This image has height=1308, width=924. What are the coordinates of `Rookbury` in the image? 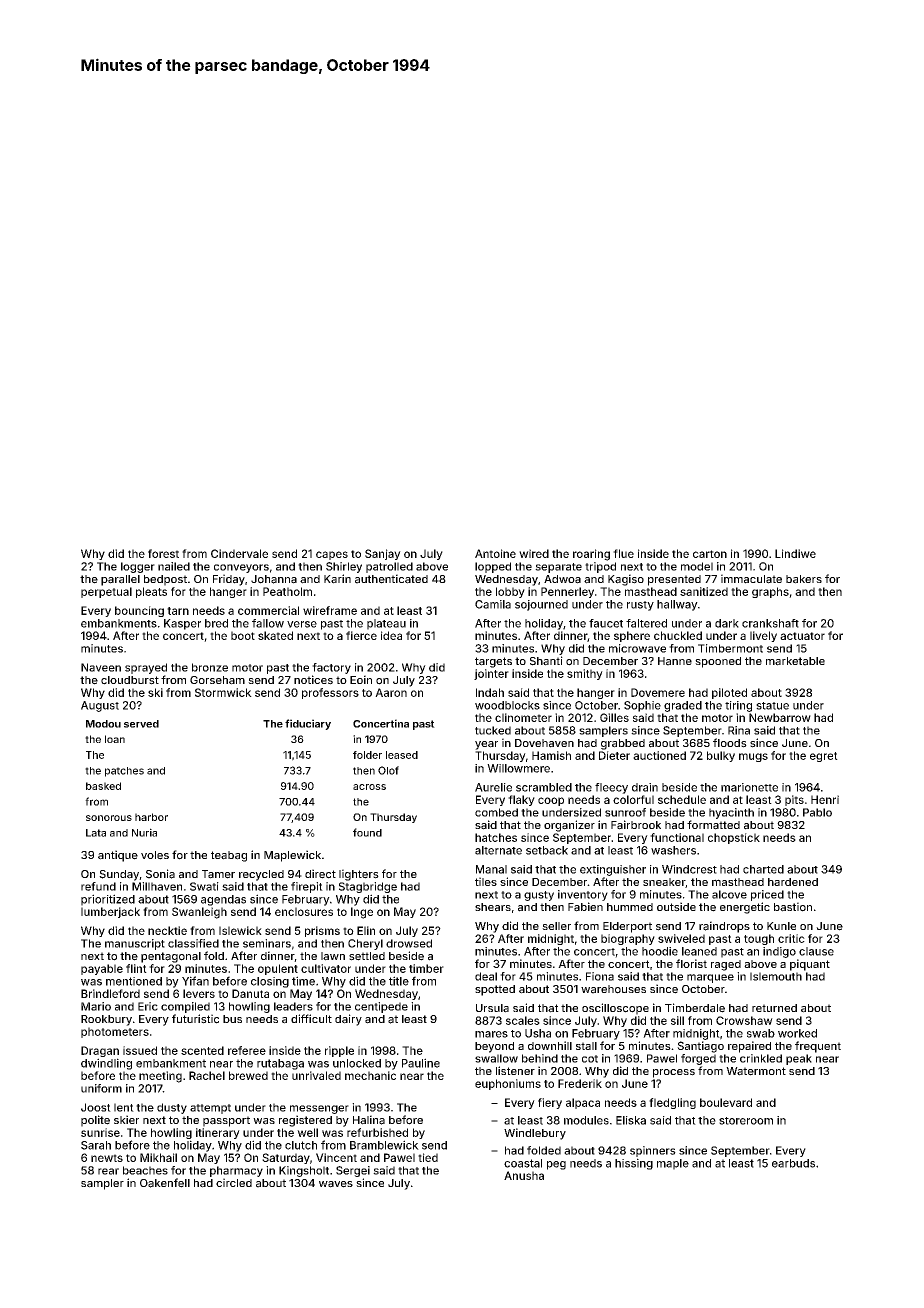 It's located at (106, 1020).
